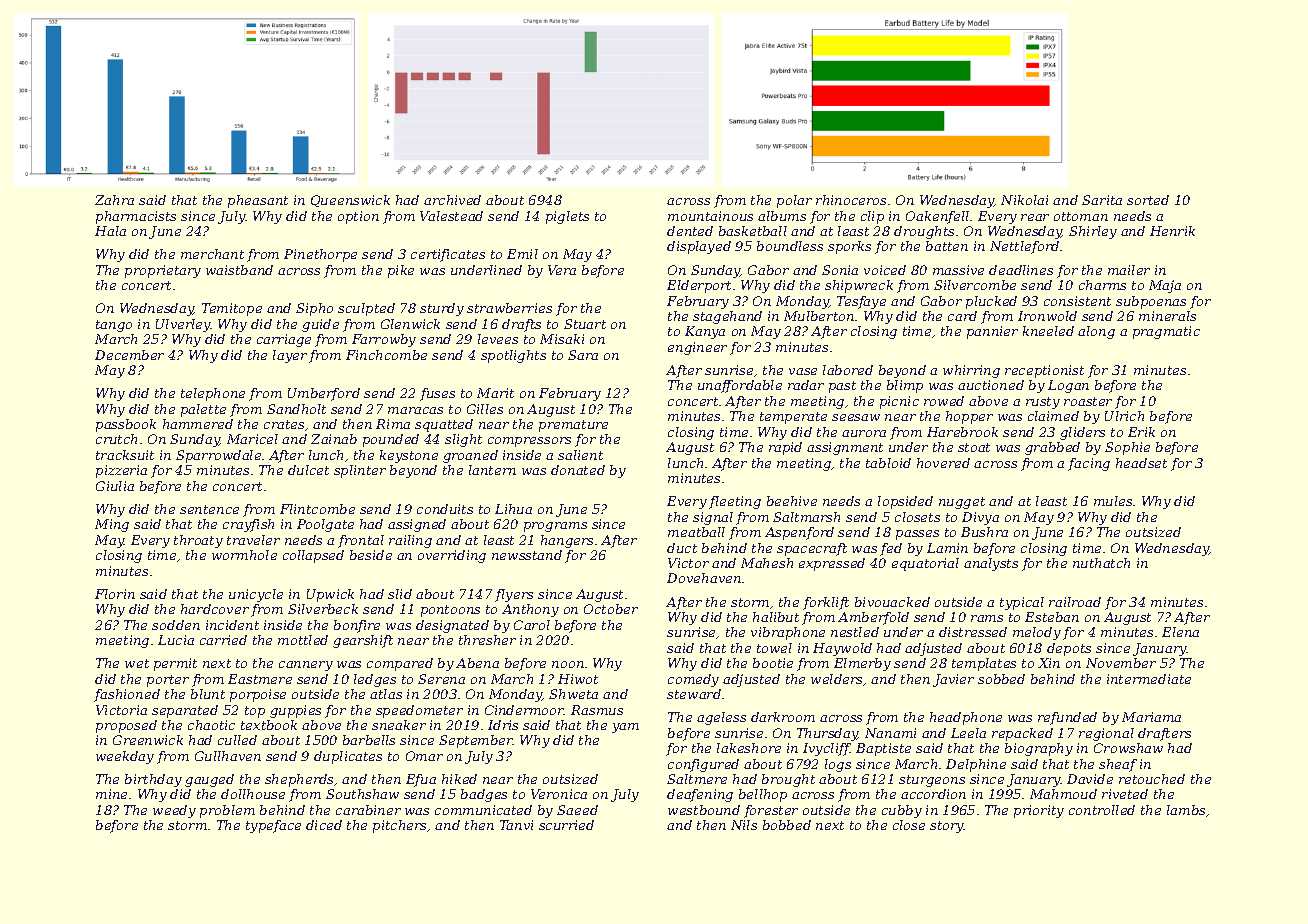 The image size is (1308, 924). I want to click on lantern, so click(492, 470).
